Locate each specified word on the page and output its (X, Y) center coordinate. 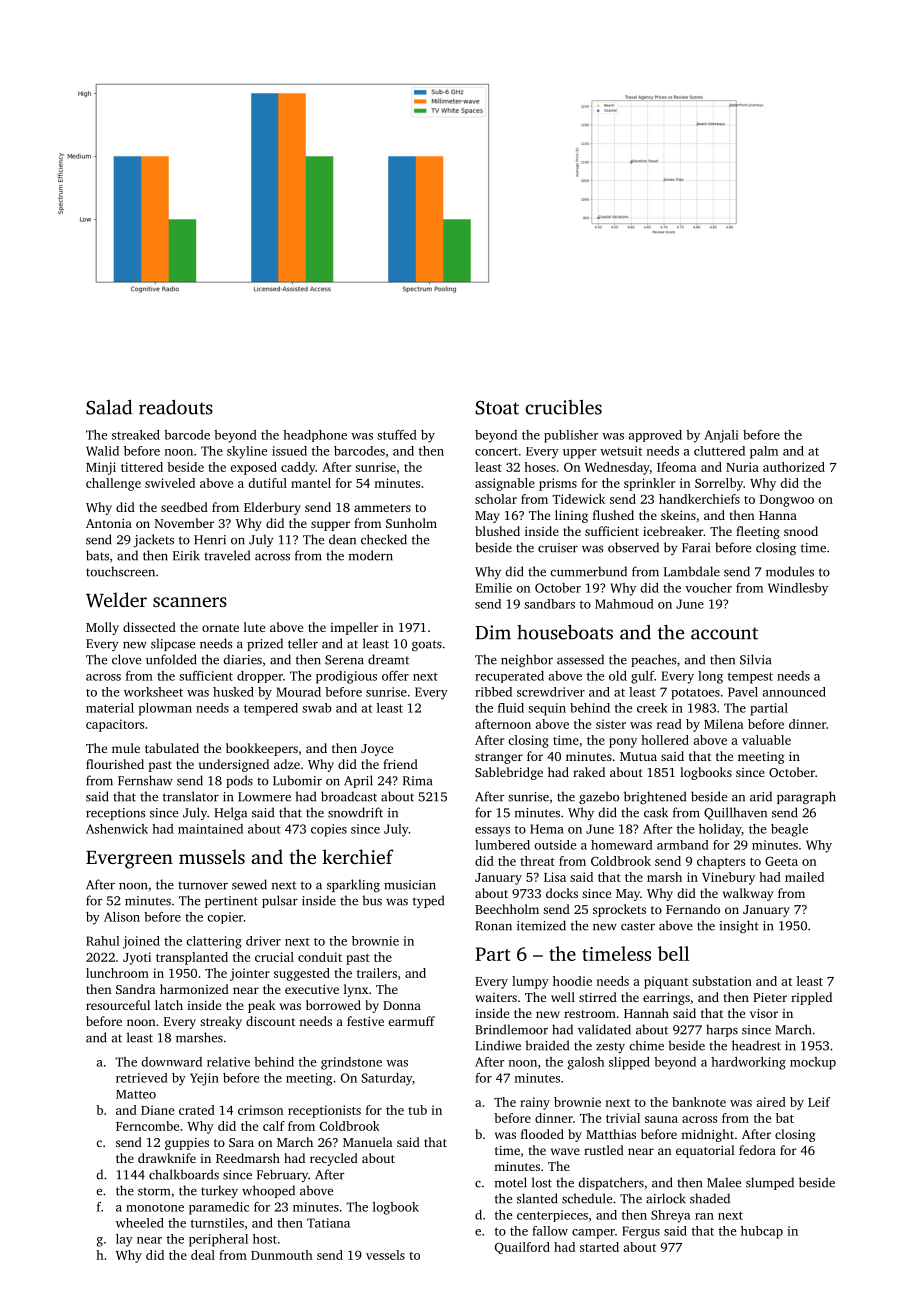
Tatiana (328, 1223)
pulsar (280, 901)
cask (656, 812)
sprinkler (649, 484)
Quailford (522, 1248)
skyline (247, 452)
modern (371, 555)
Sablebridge (509, 773)
